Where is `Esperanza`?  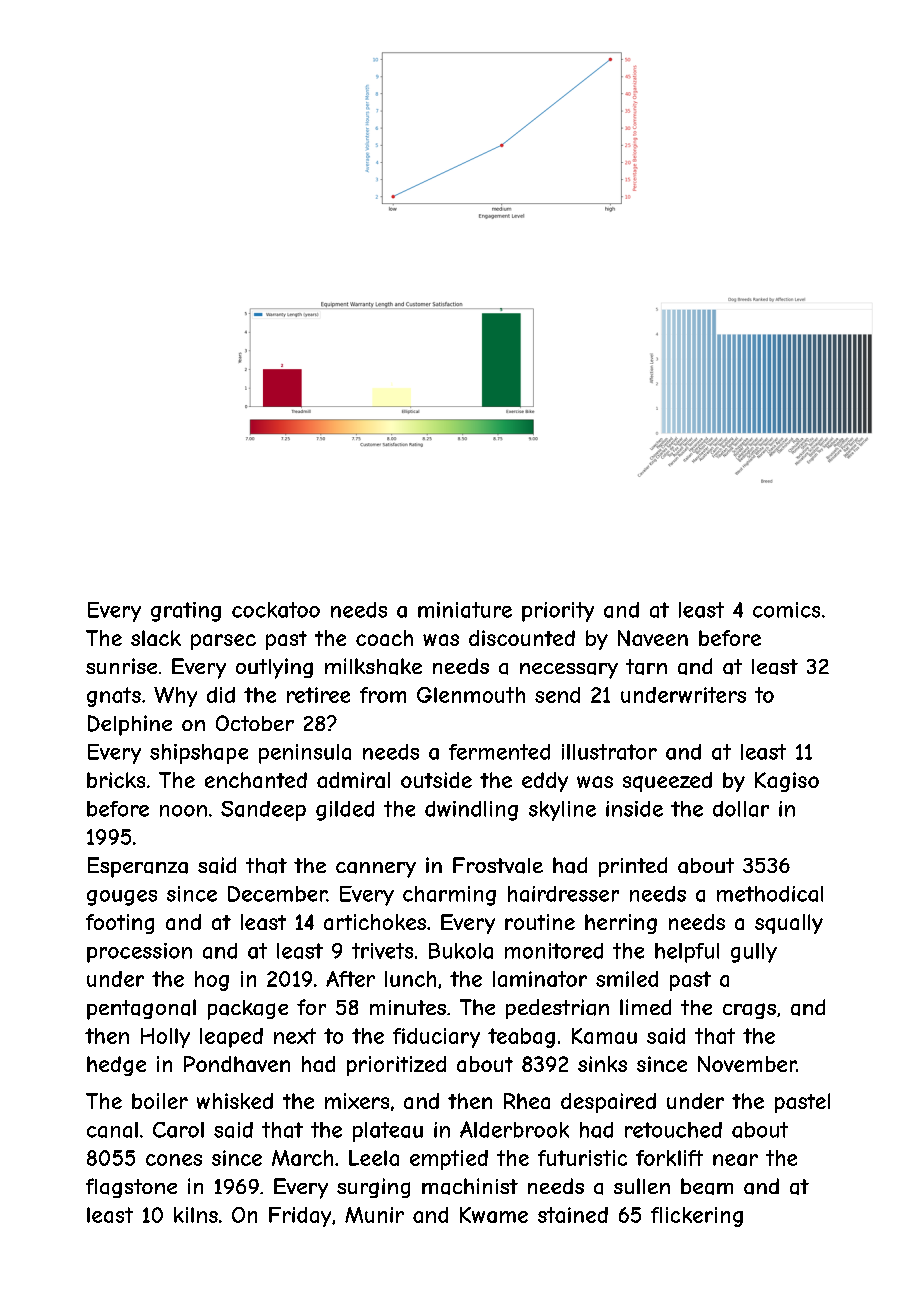 Esperanza is located at coordinates (138, 867).
